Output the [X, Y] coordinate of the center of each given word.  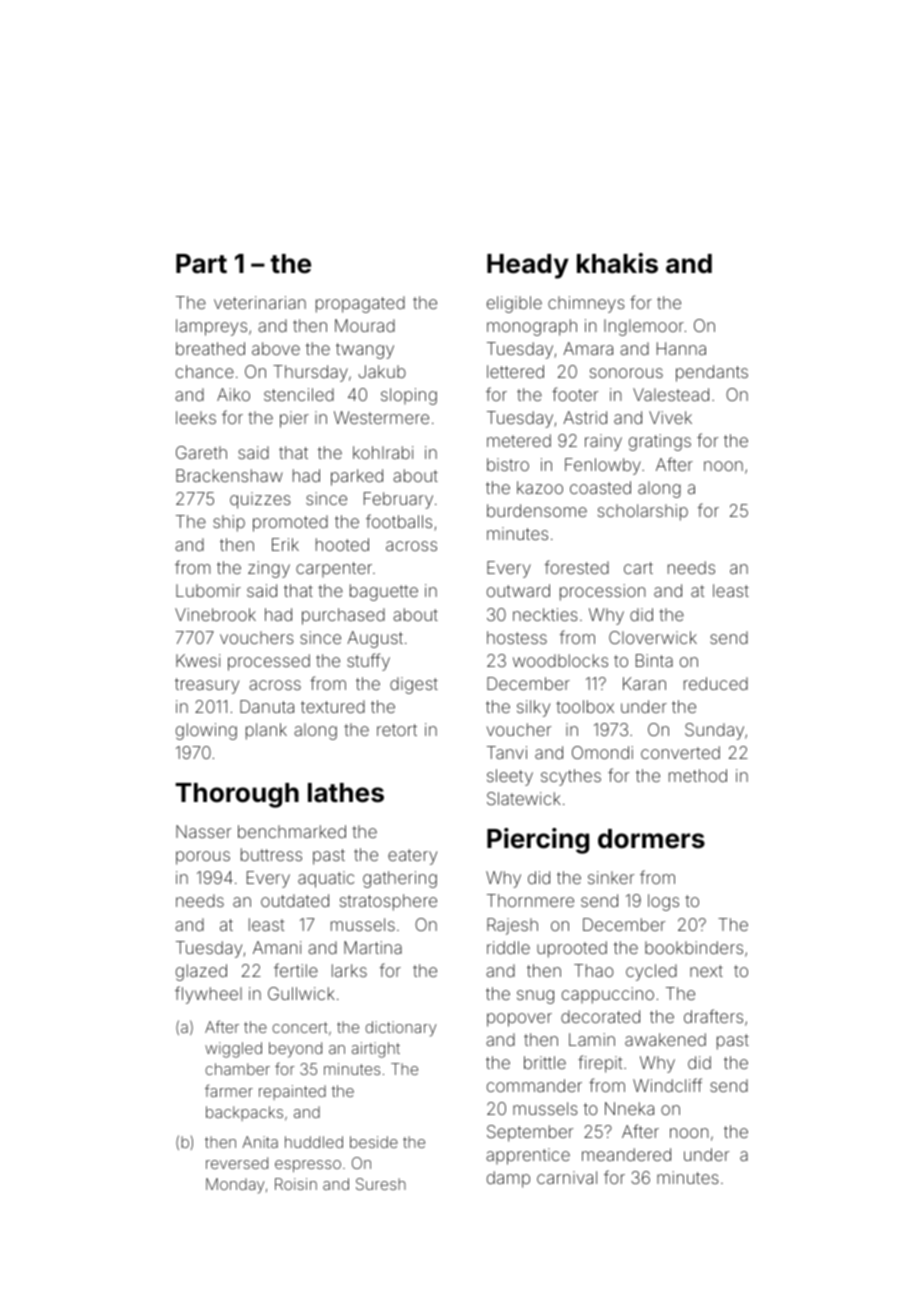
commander [534, 1085]
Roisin [296, 1184]
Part [201, 264]
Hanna [681, 348]
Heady [528, 266]
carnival [567, 1177]
